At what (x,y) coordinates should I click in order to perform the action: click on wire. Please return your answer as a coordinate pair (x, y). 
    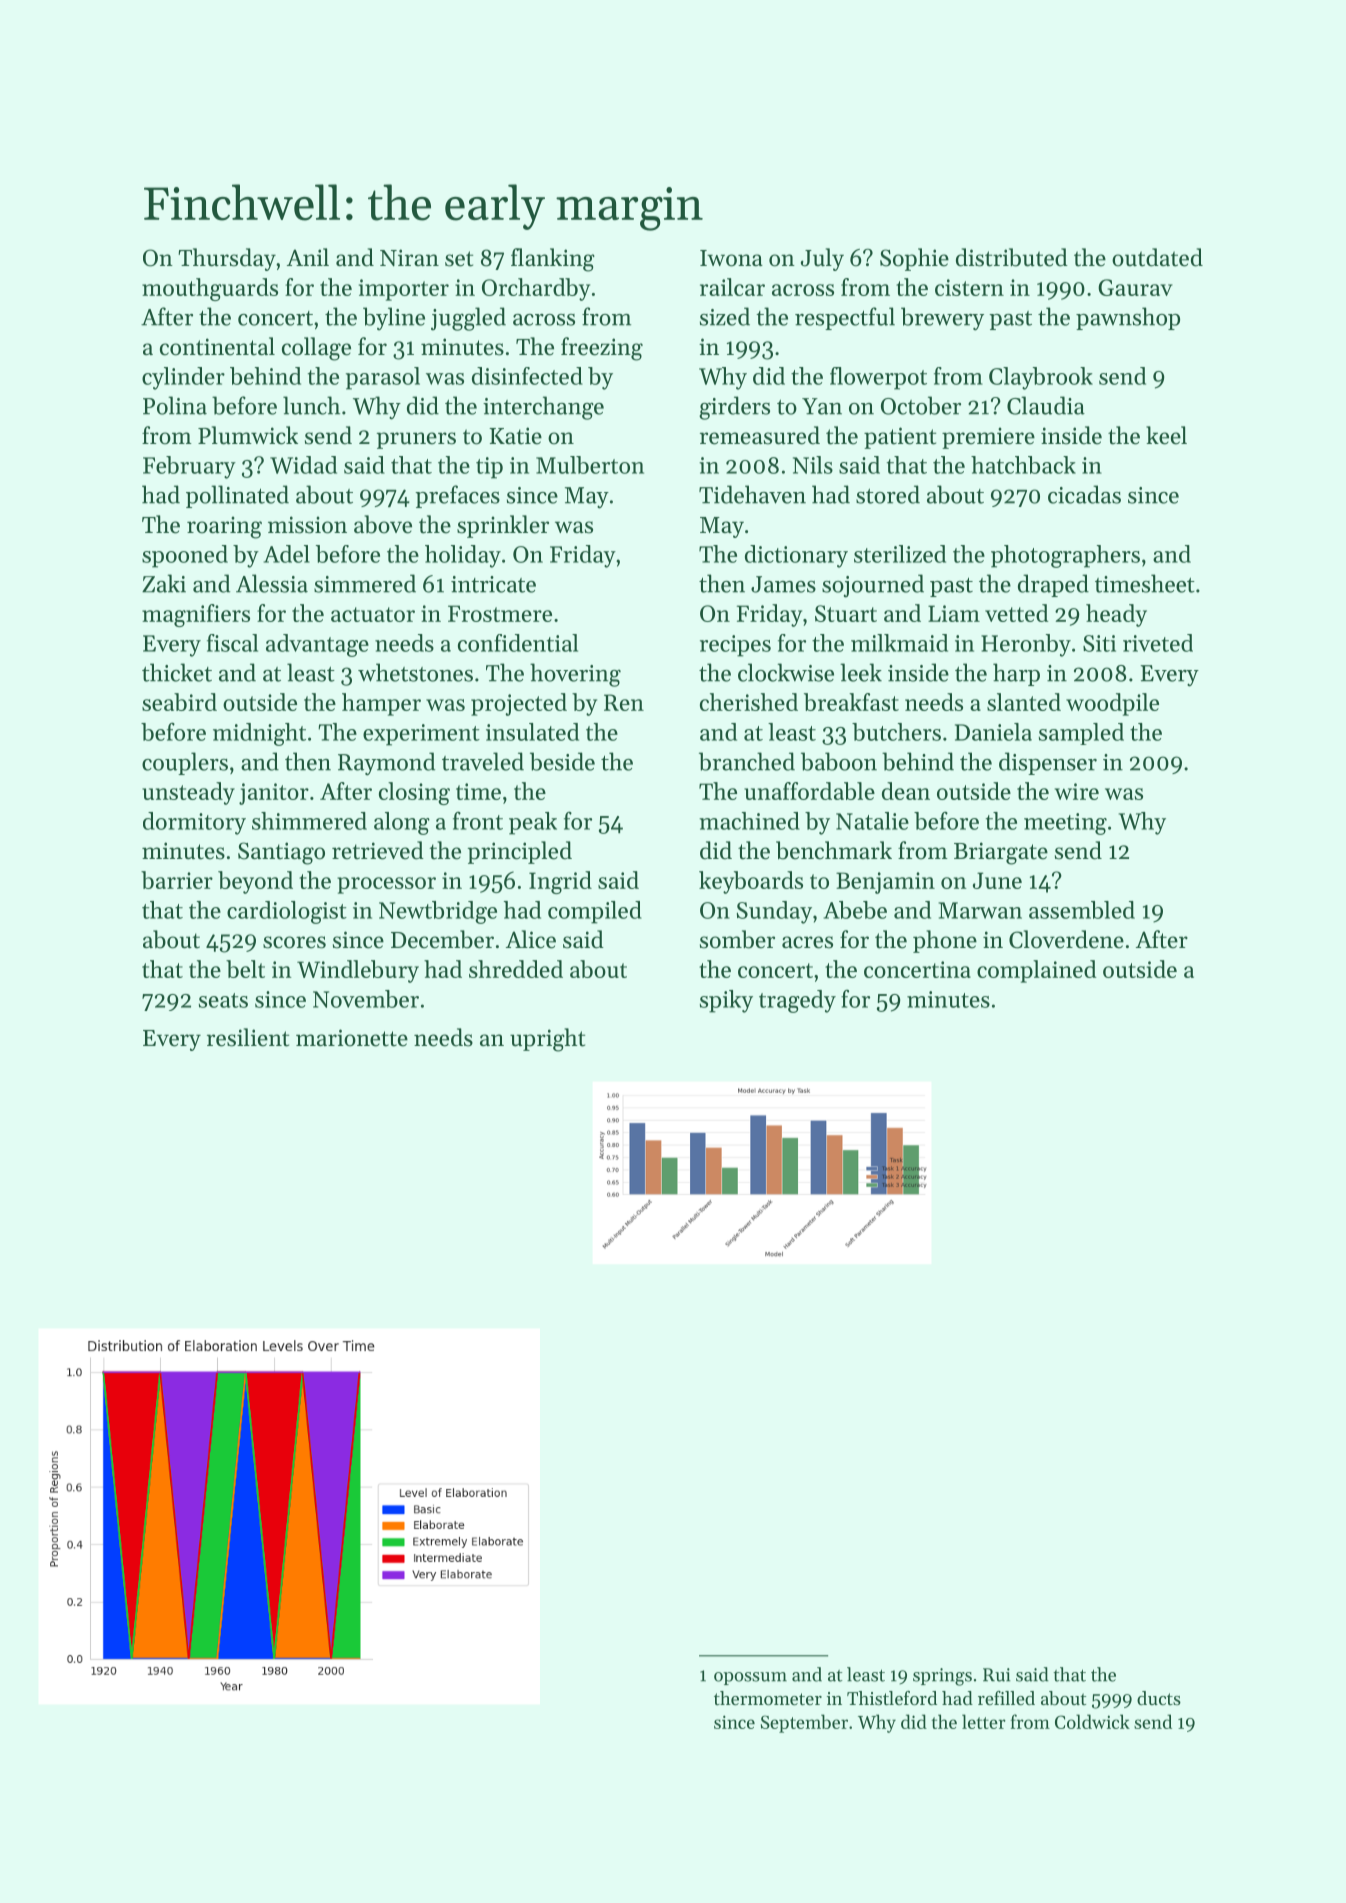
    Looking at the image, I should click on (1077, 791).
